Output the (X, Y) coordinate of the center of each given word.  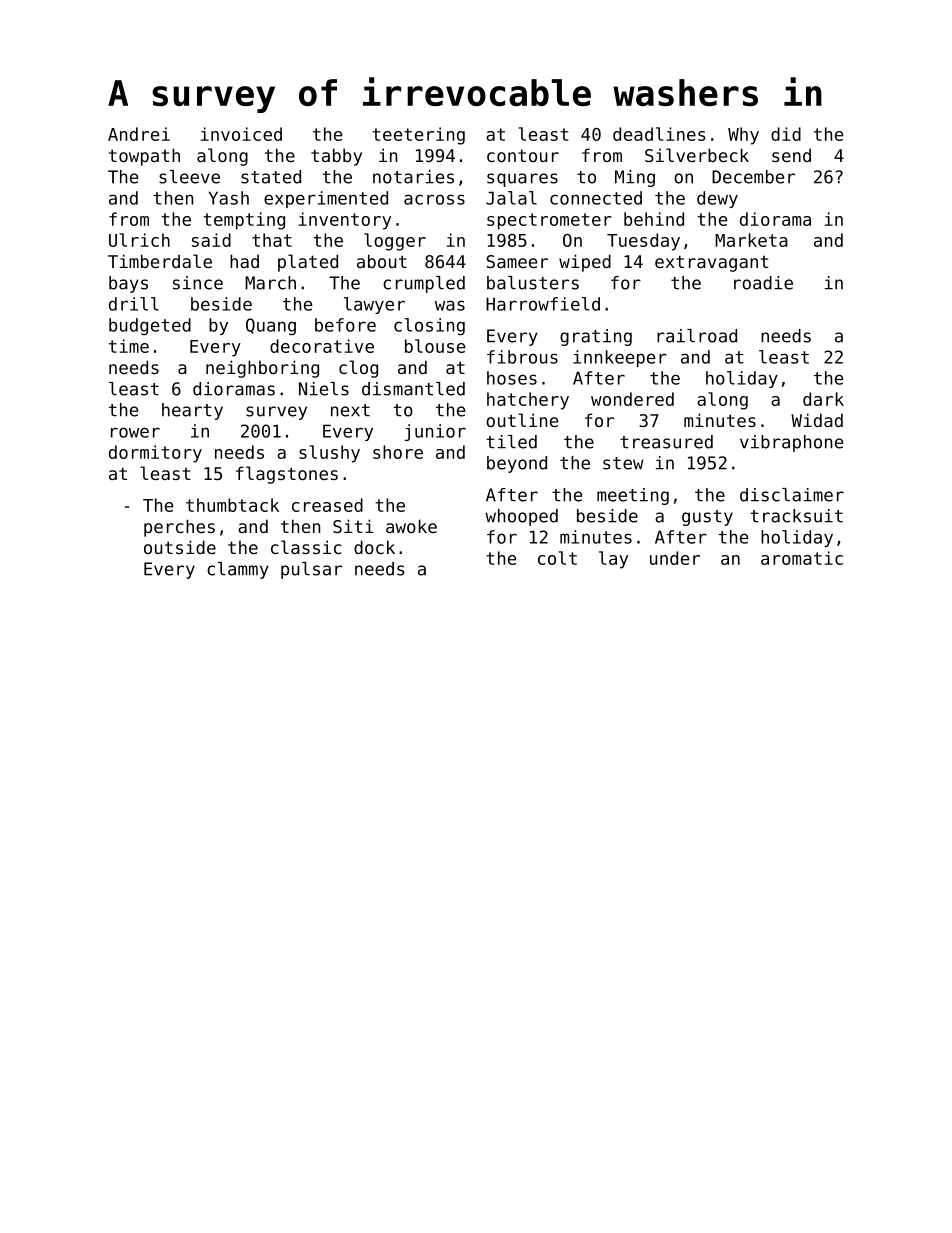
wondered (632, 399)
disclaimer (792, 495)
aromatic (802, 558)
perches (179, 528)
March (270, 283)
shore (398, 452)
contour (523, 155)
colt (557, 558)
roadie (763, 283)
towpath (144, 157)
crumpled (424, 284)
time (129, 346)
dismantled (413, 389)
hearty (192, 411)
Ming (635, 178)
